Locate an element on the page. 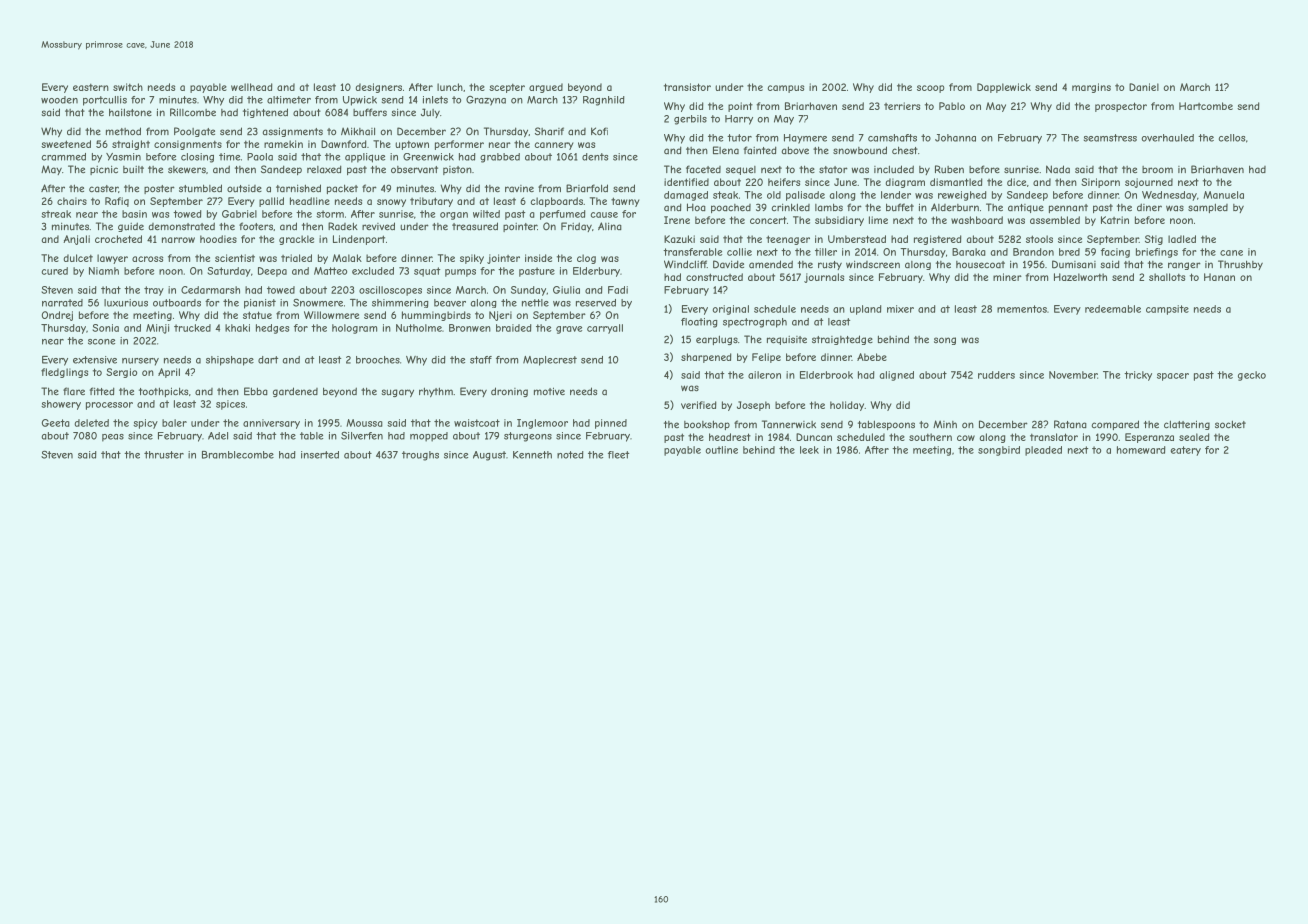 Image resolution: width=1308 pixels, height=924 pixels. gecko is located at coordinates (1252, 376).
